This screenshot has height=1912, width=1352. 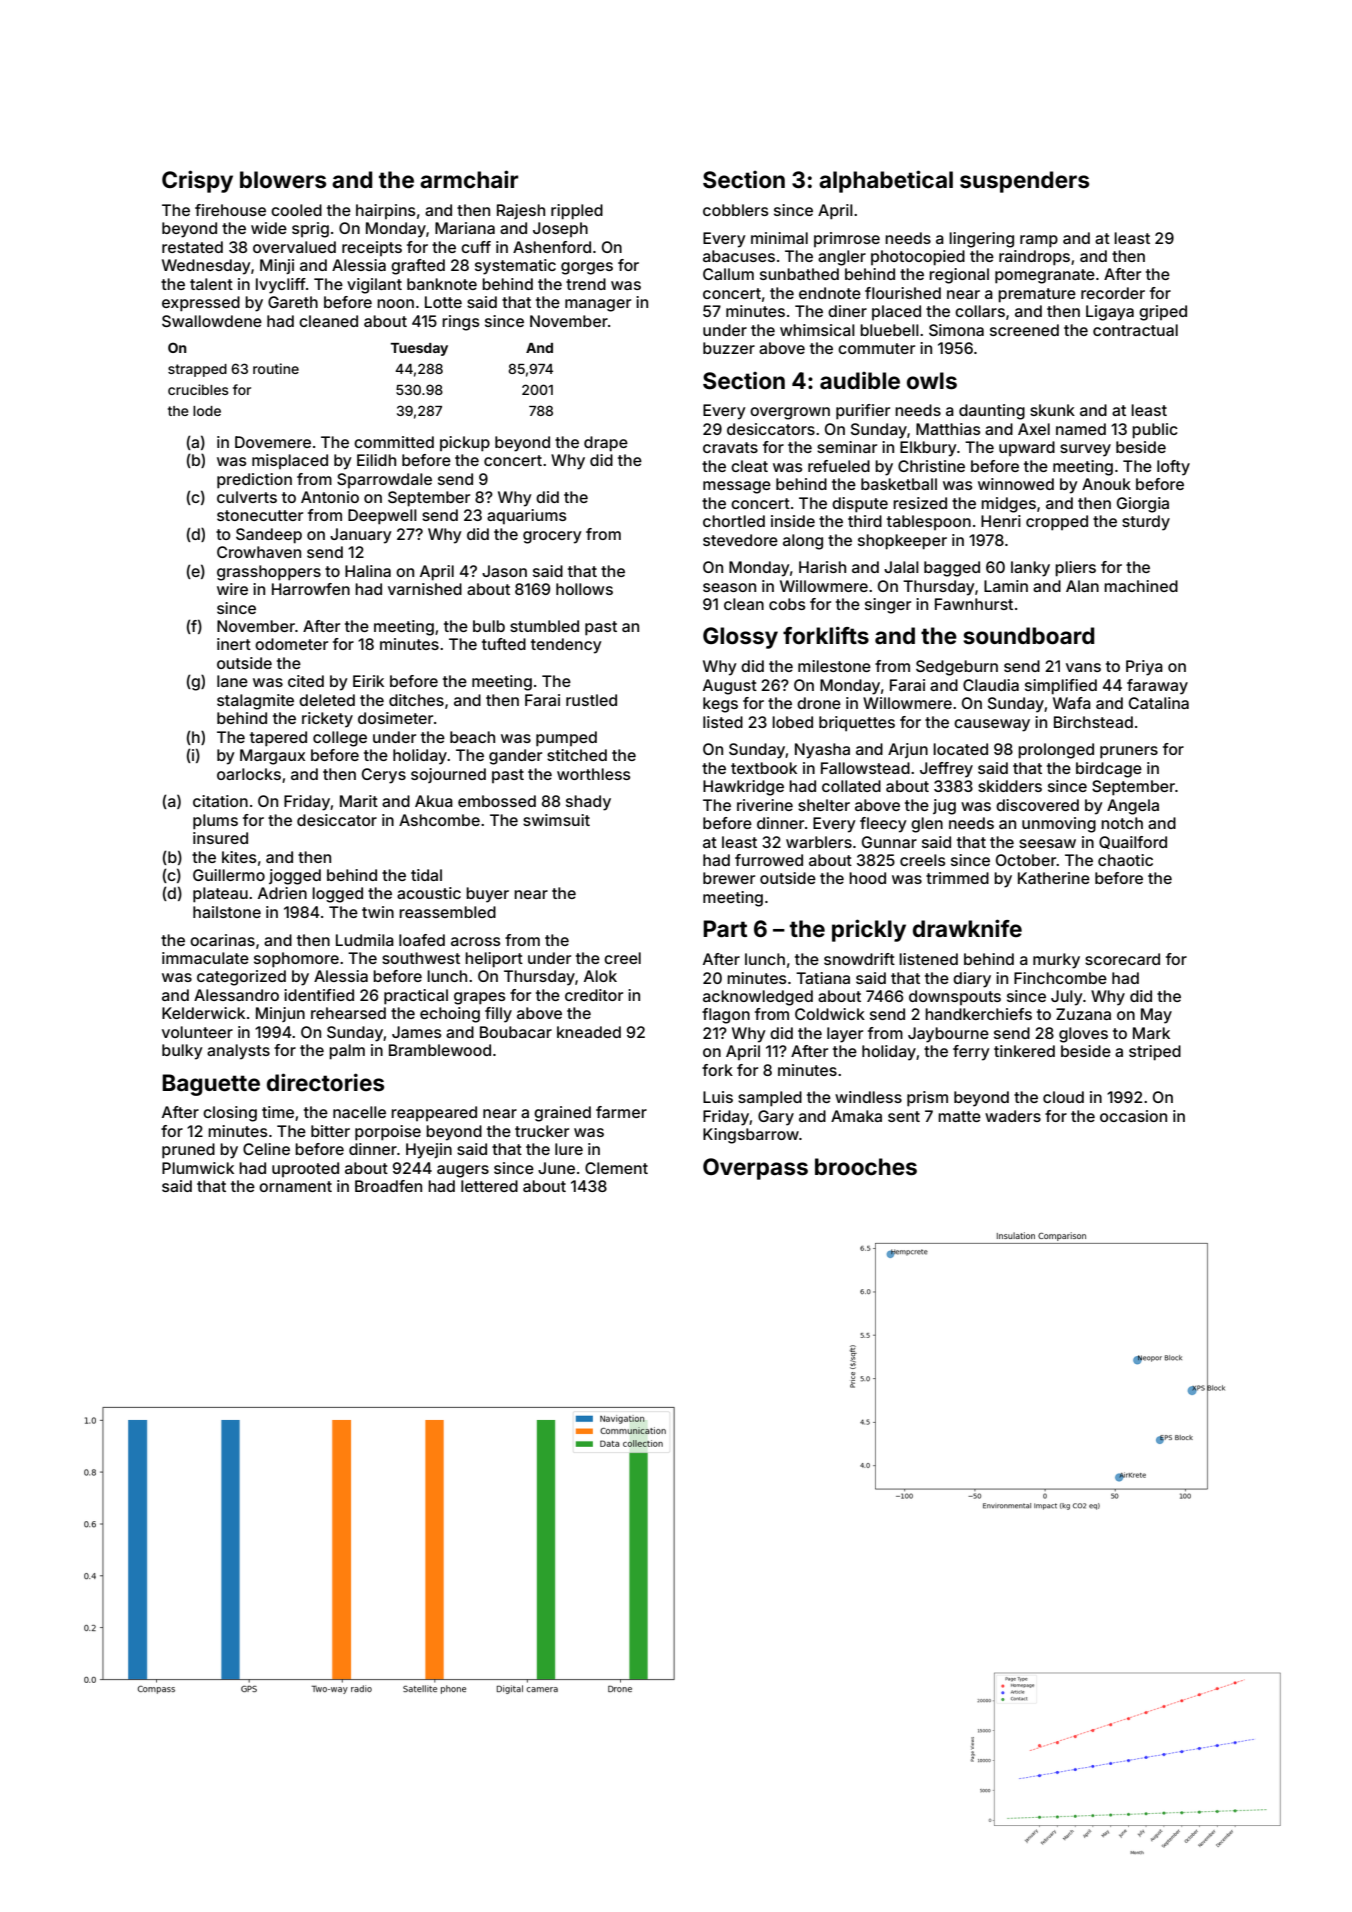 I want to click on lettered, so click(x=489, y=1186).
